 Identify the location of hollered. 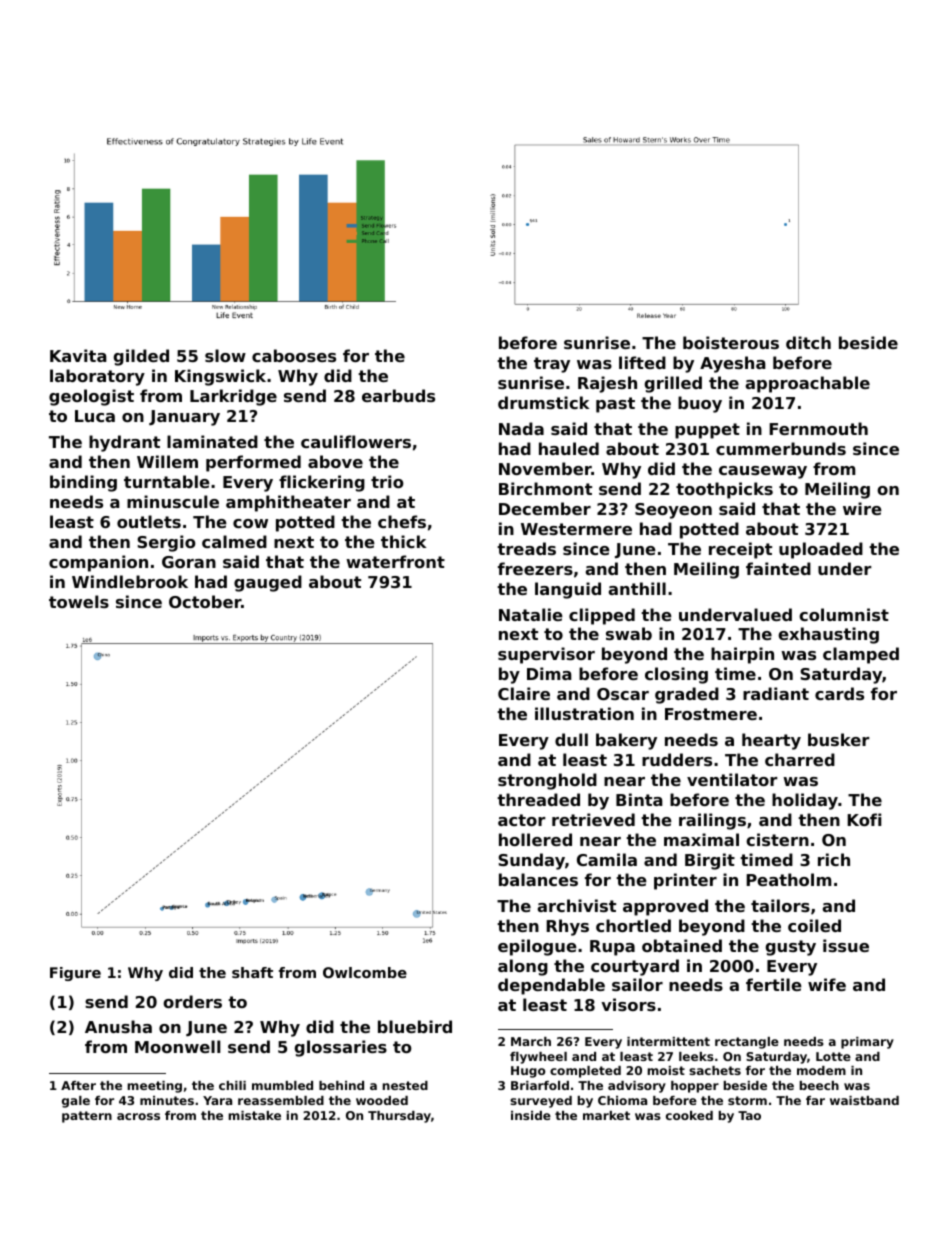
(535, 839).
